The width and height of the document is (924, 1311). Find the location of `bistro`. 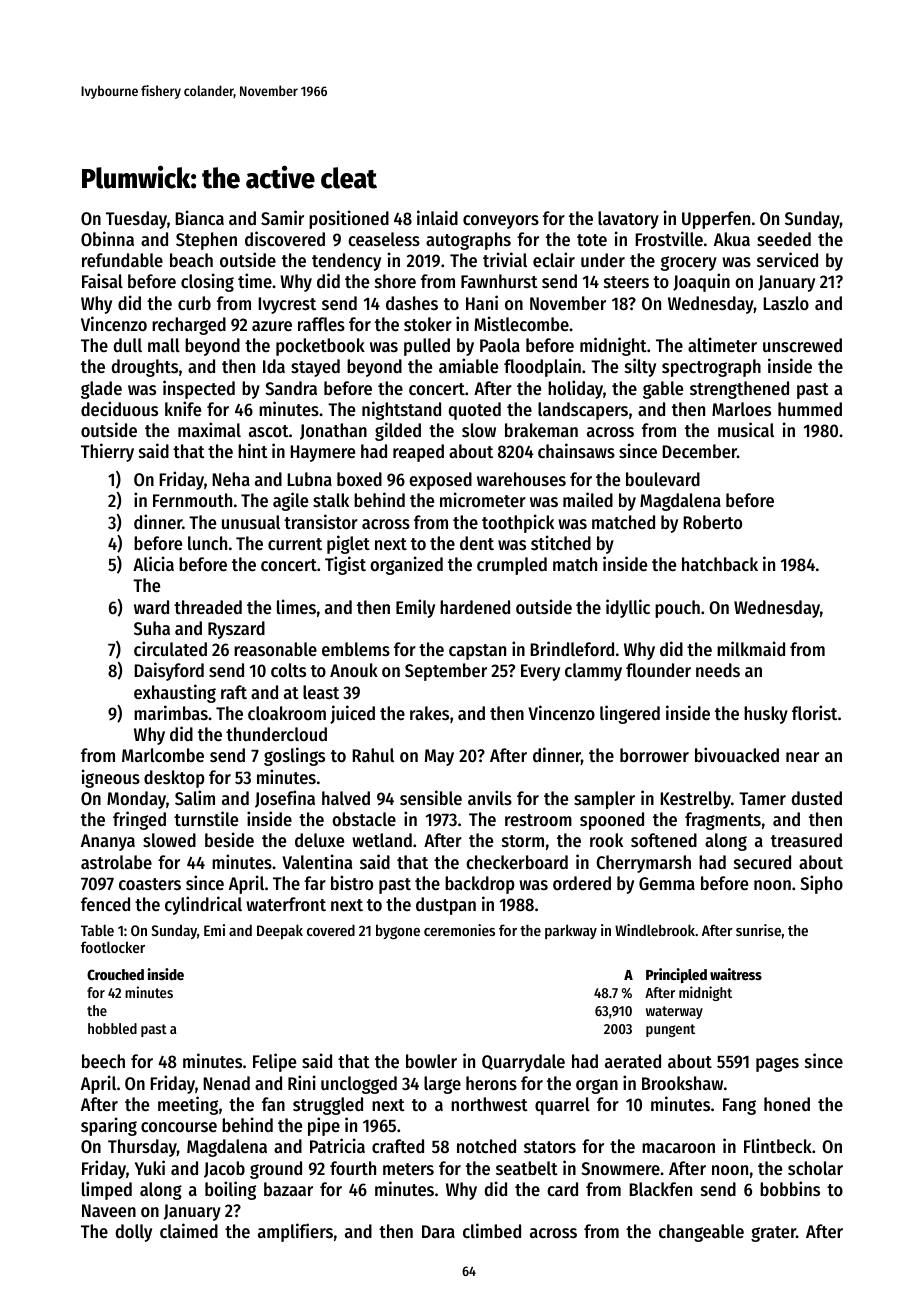

bistro is located at coordinates (352, 882).
